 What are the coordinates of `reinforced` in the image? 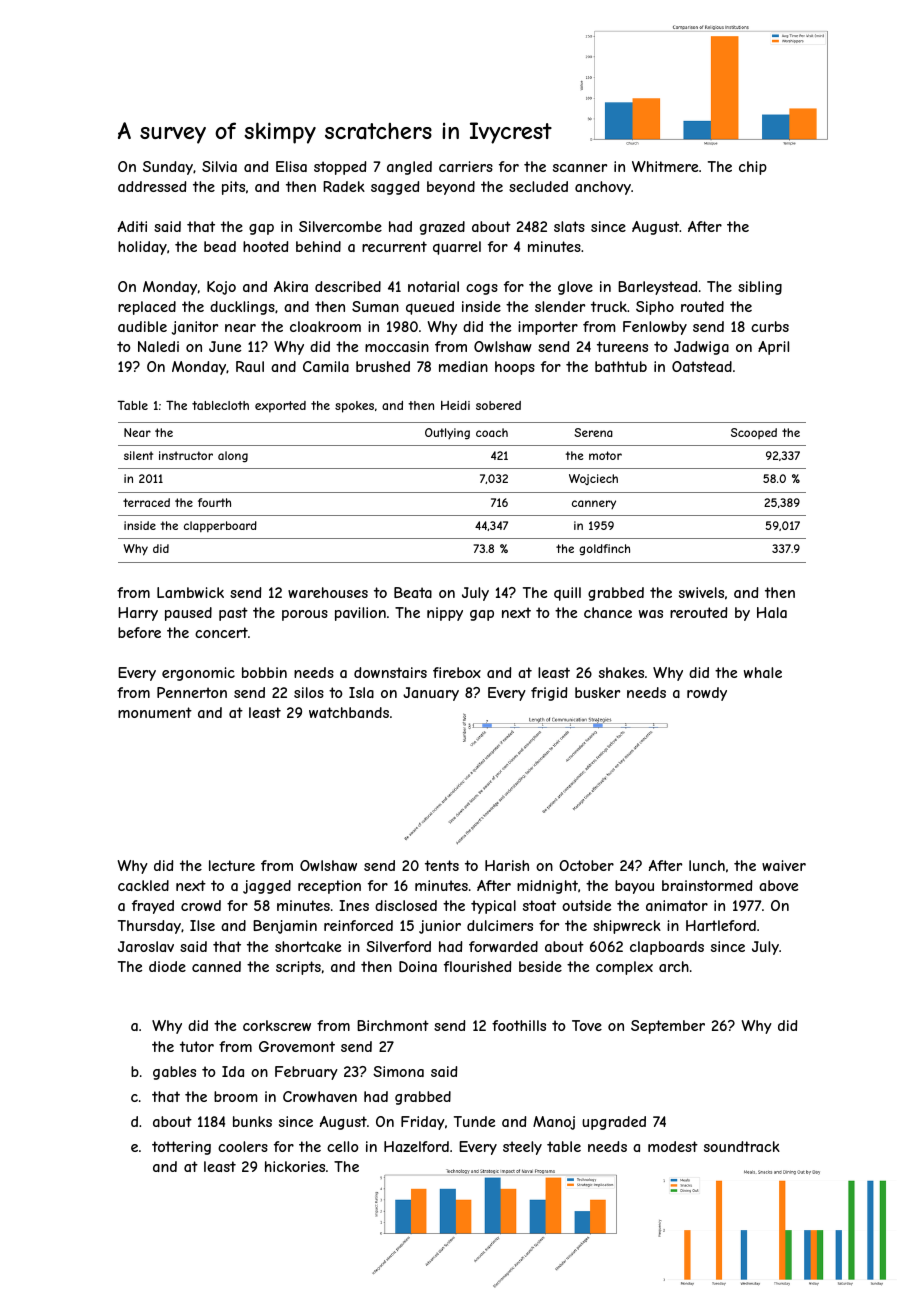 It's located at (358, 925).
